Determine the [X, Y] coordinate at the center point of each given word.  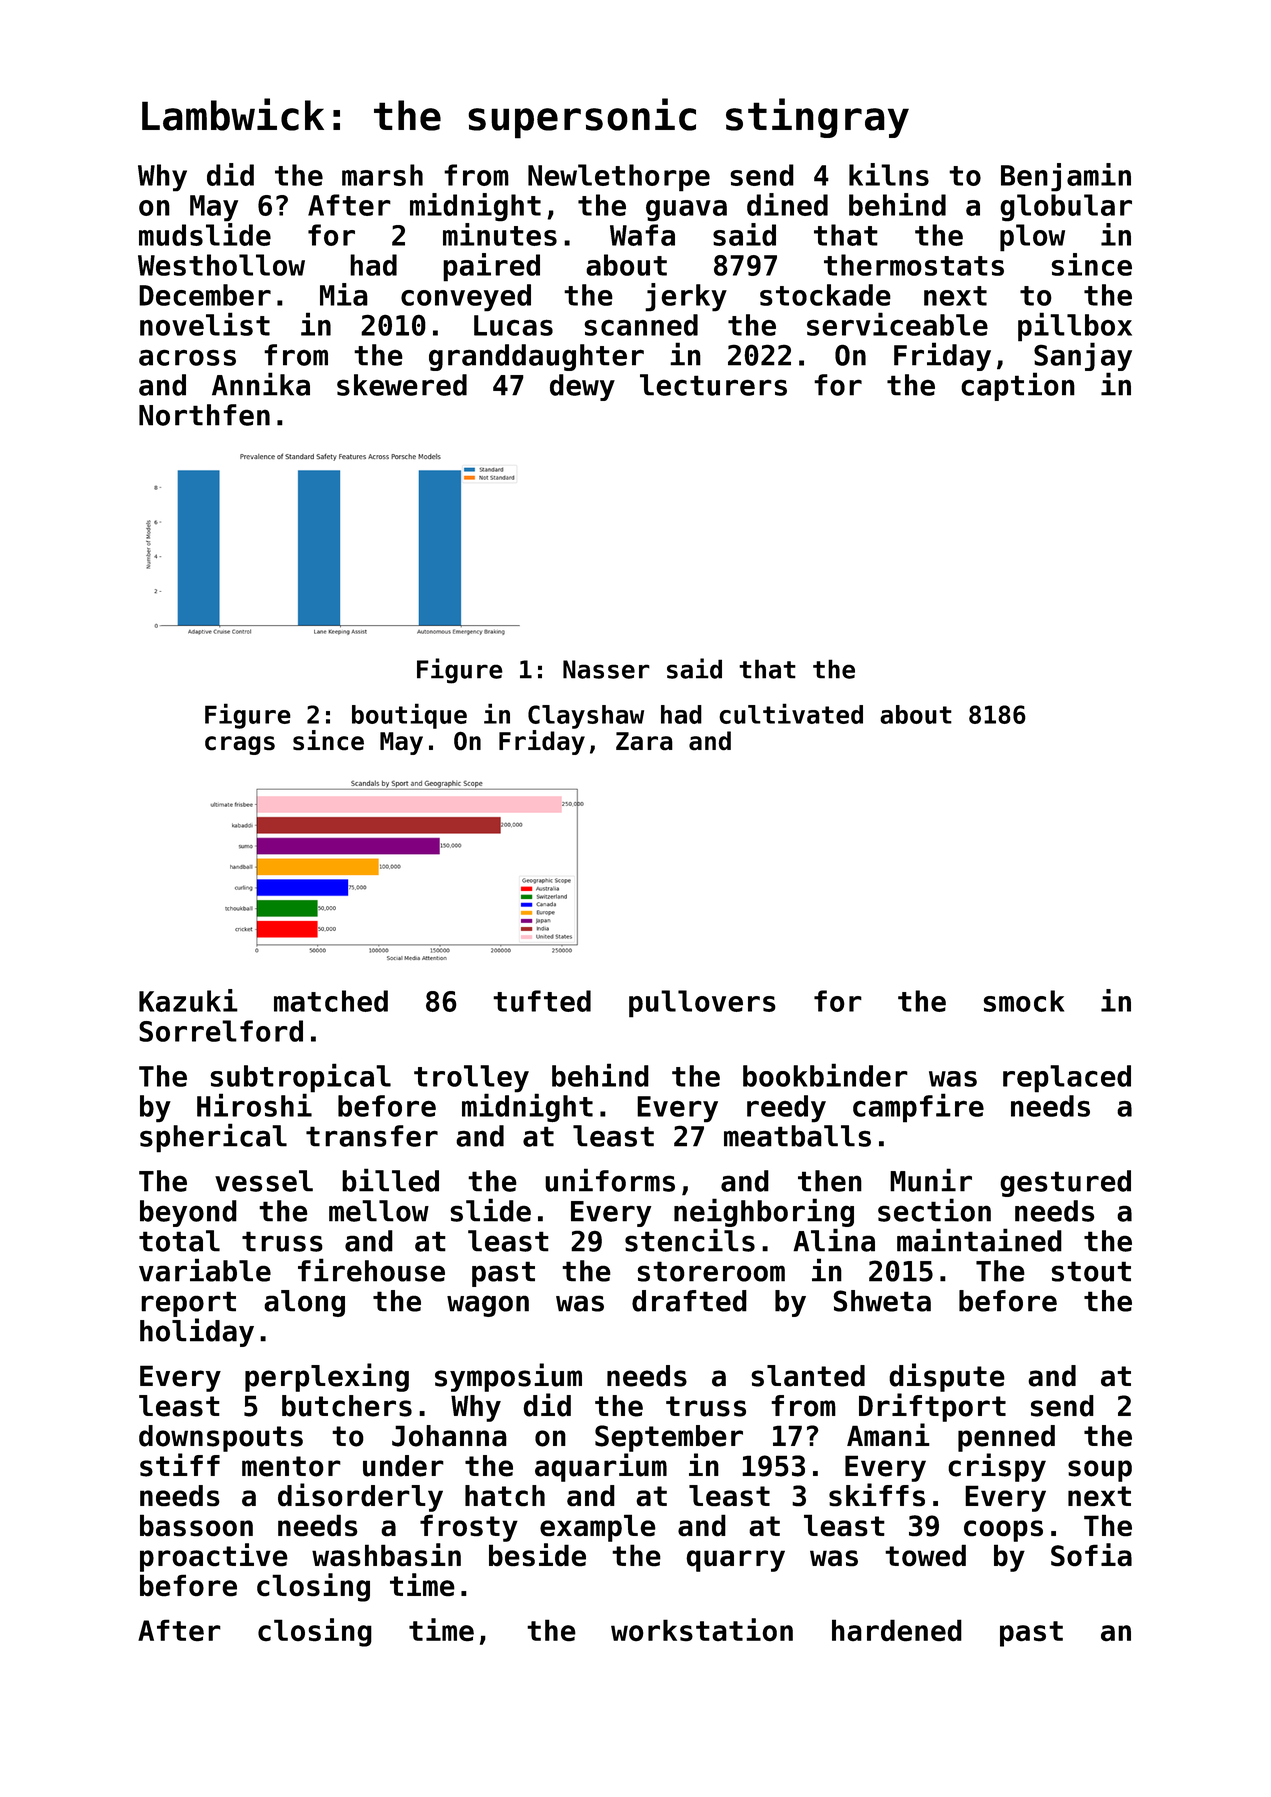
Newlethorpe [619, 178]
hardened [897, 1630]
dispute [947, 1377]
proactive [214, 1557]
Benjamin [1066, 177]
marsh [382, 175]
